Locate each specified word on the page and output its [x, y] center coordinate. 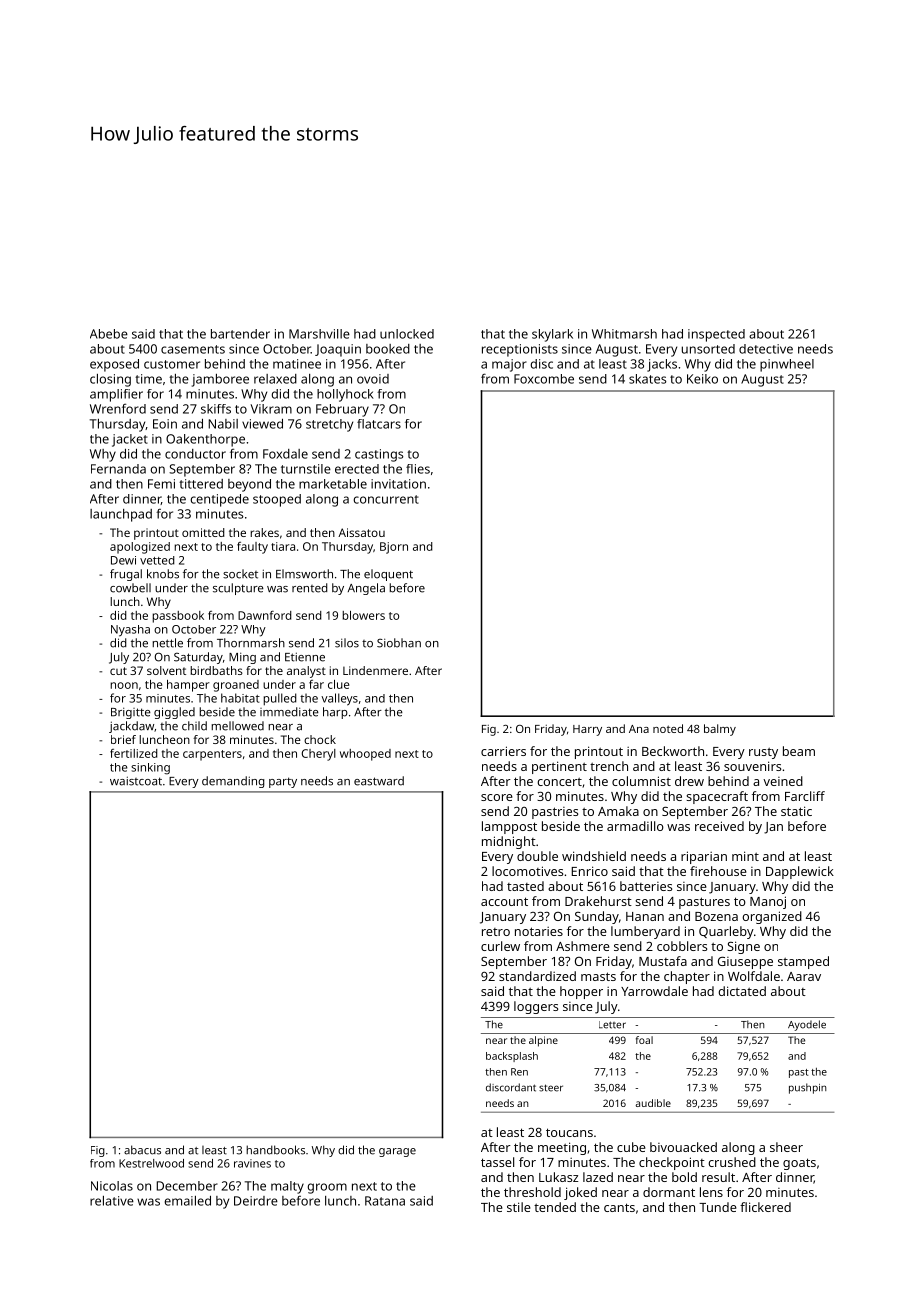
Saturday [198, 658]
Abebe [109, 334]
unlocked [407, 334]
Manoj [768, 902]
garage [397, 1152]
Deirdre [256, 1201]
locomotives [527, 871]
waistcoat [136, 781]
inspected [716, 335]
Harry [587, 730]
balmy [720, 730]
